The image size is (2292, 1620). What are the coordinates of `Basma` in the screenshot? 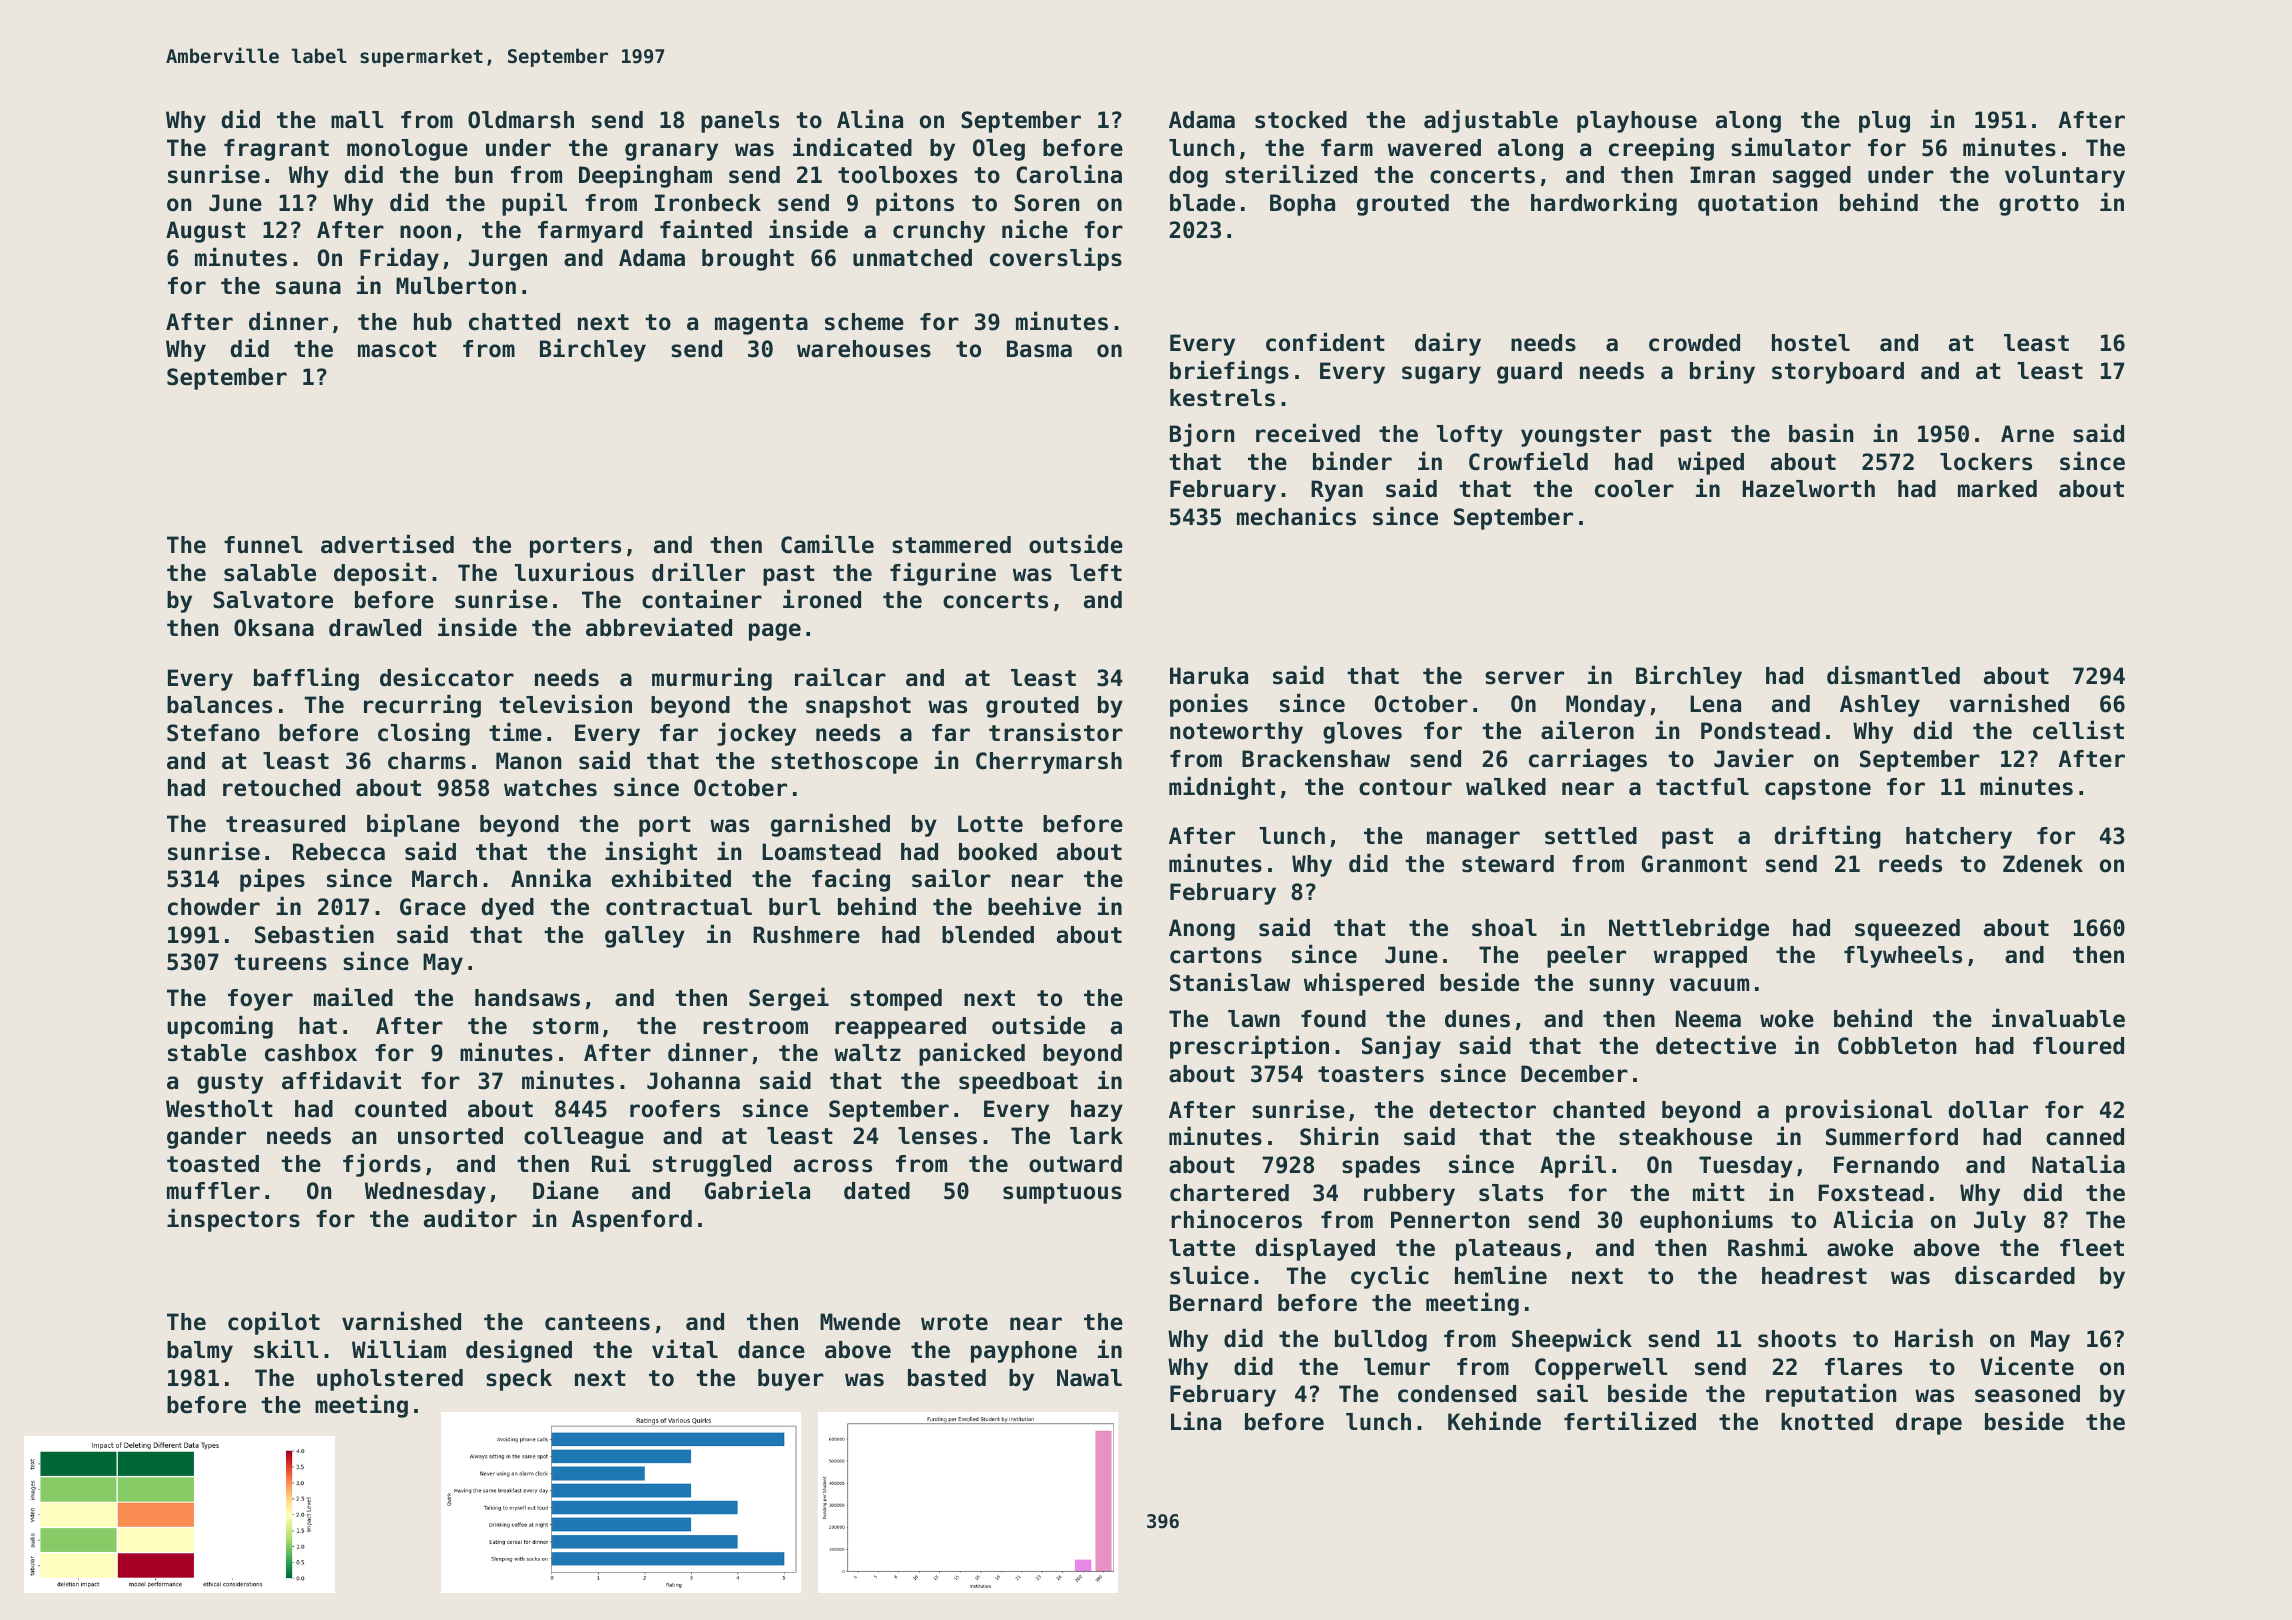 It's located at (1039, 349).
